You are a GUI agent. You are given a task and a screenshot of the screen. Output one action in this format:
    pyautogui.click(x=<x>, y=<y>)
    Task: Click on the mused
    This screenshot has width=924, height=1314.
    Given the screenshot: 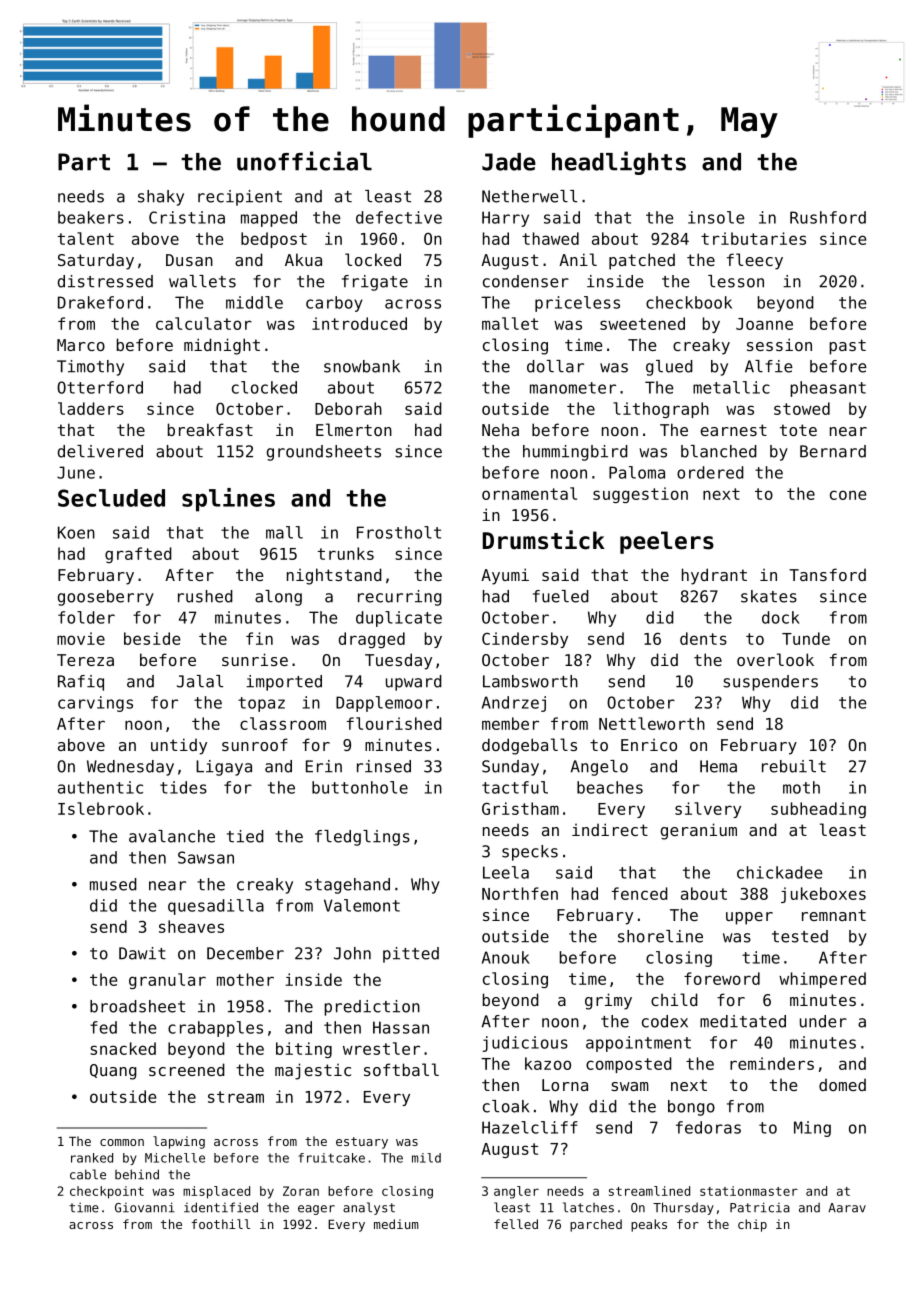 What is the action you would take?
    pyautogui.click(x=113, y=884)
